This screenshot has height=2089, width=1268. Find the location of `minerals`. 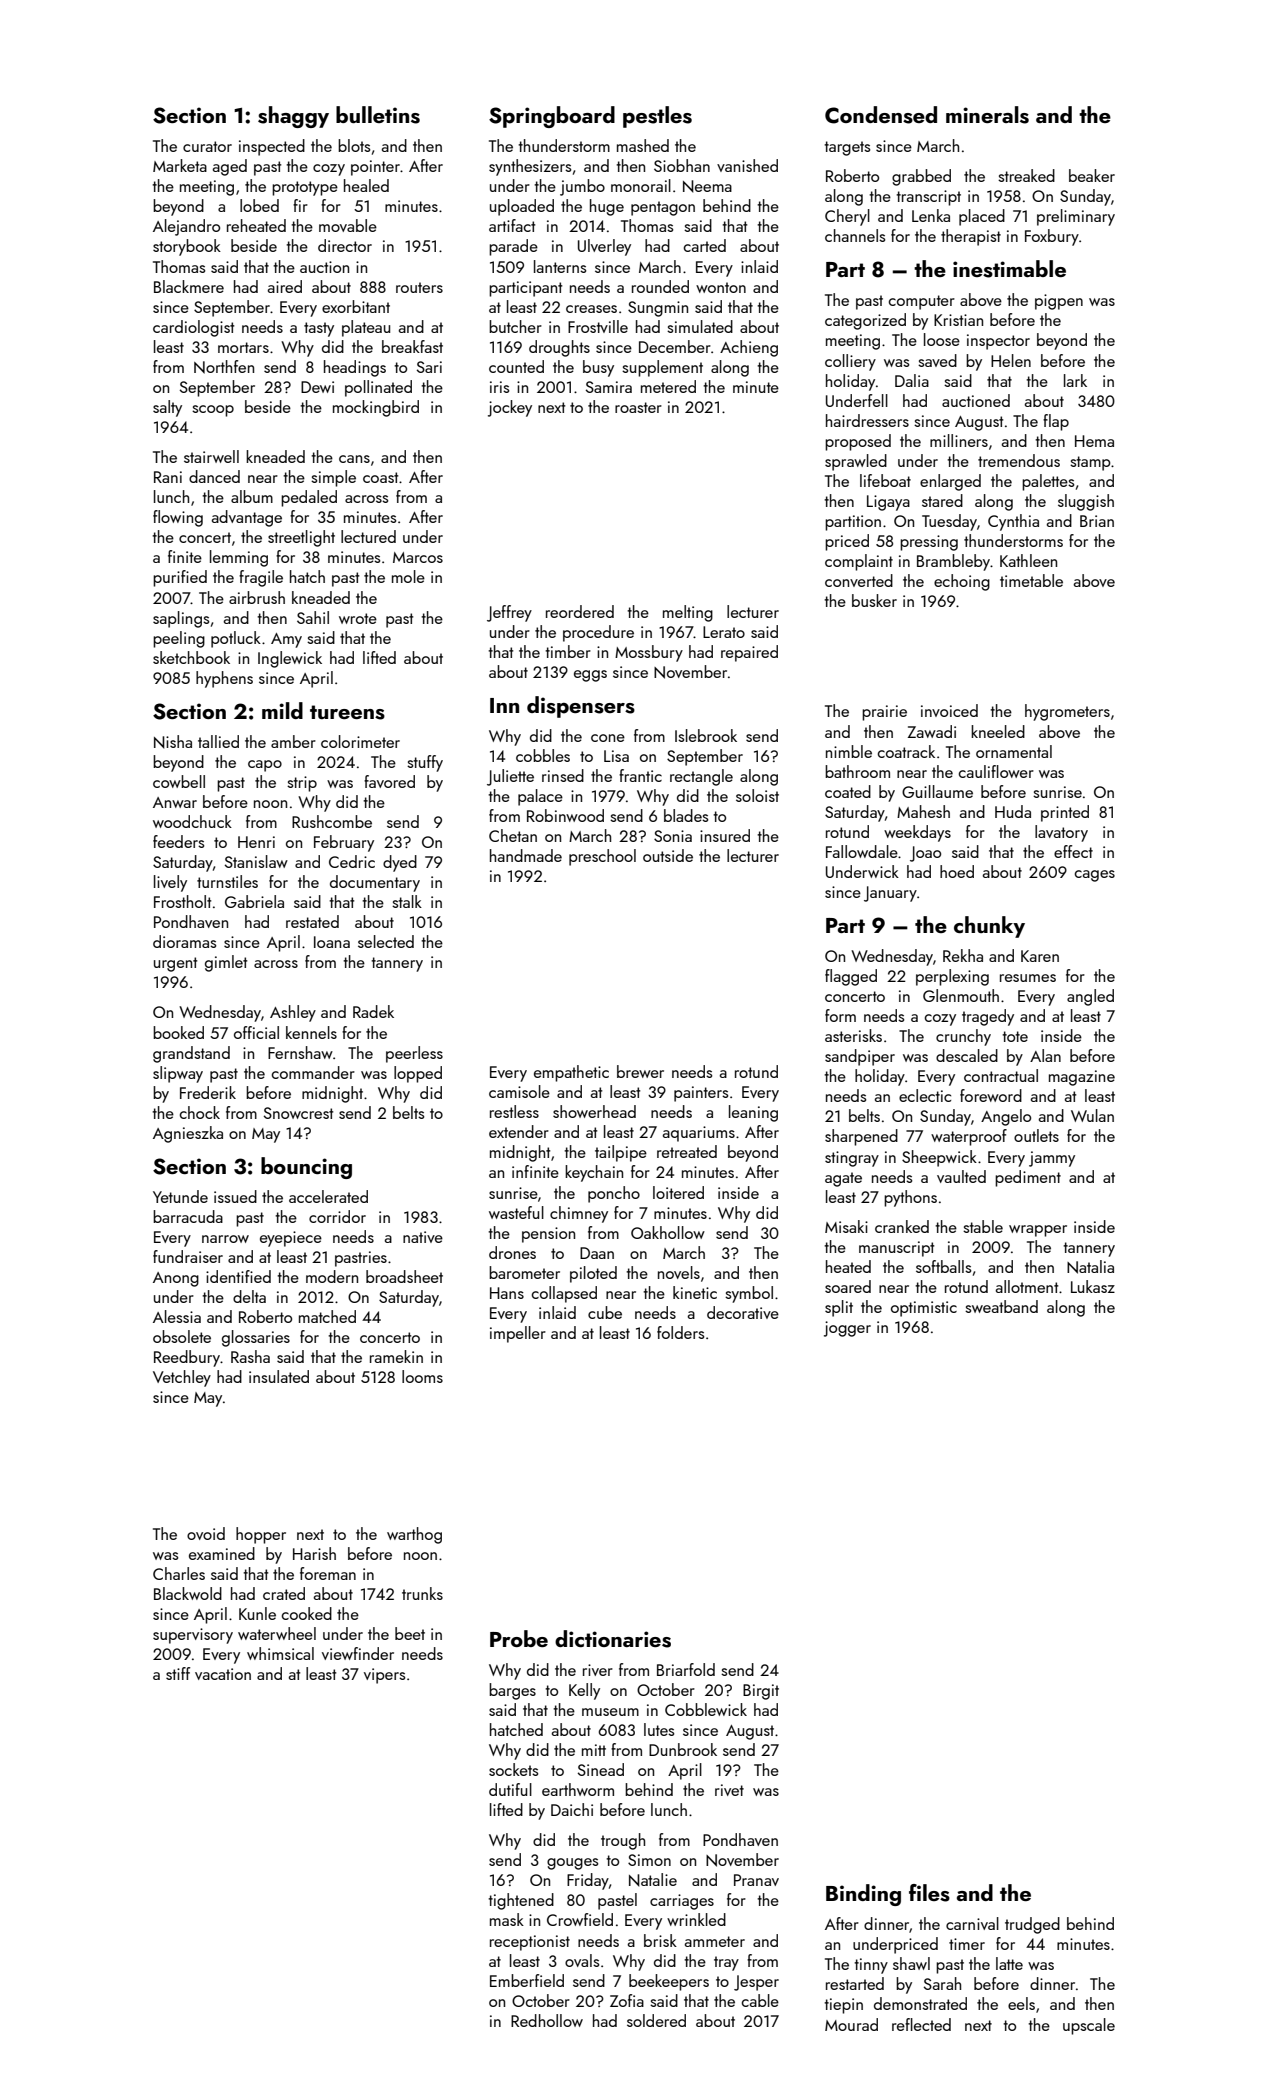

minerals is located at coordinates (987, 115).
